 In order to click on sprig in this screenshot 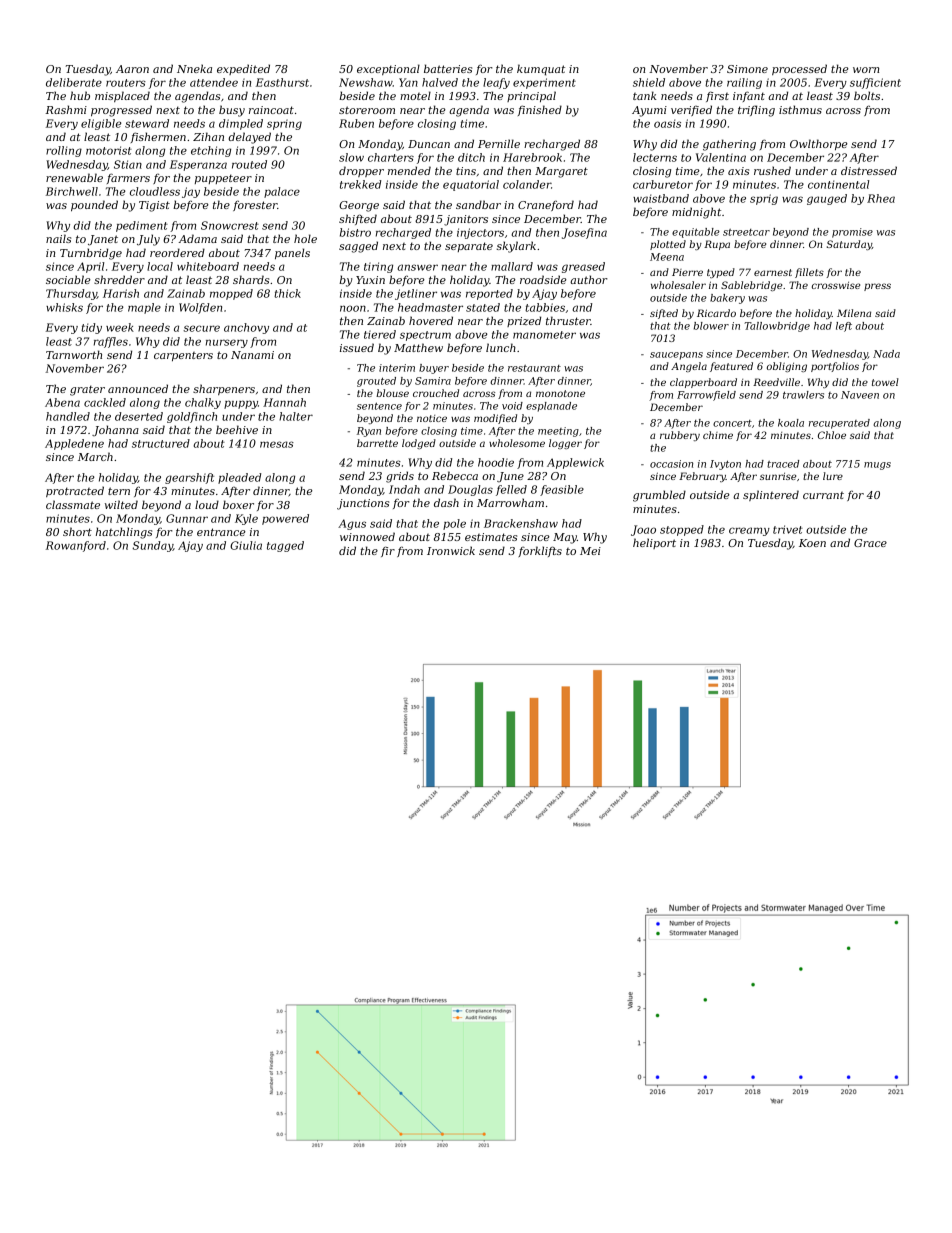, I will do `click(764, 199)`.
